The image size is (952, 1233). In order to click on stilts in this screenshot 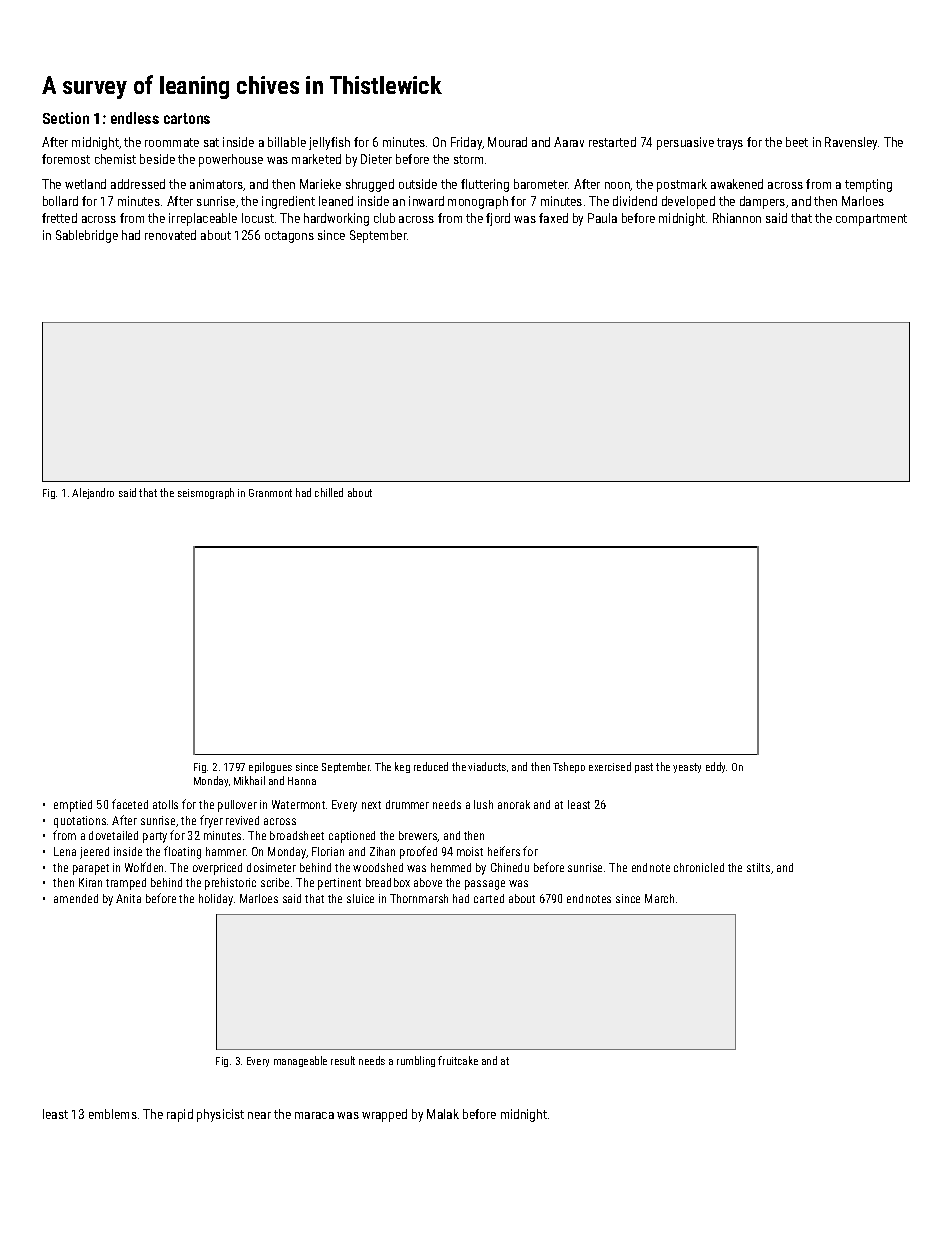, I will do `click(758, 867)`.
